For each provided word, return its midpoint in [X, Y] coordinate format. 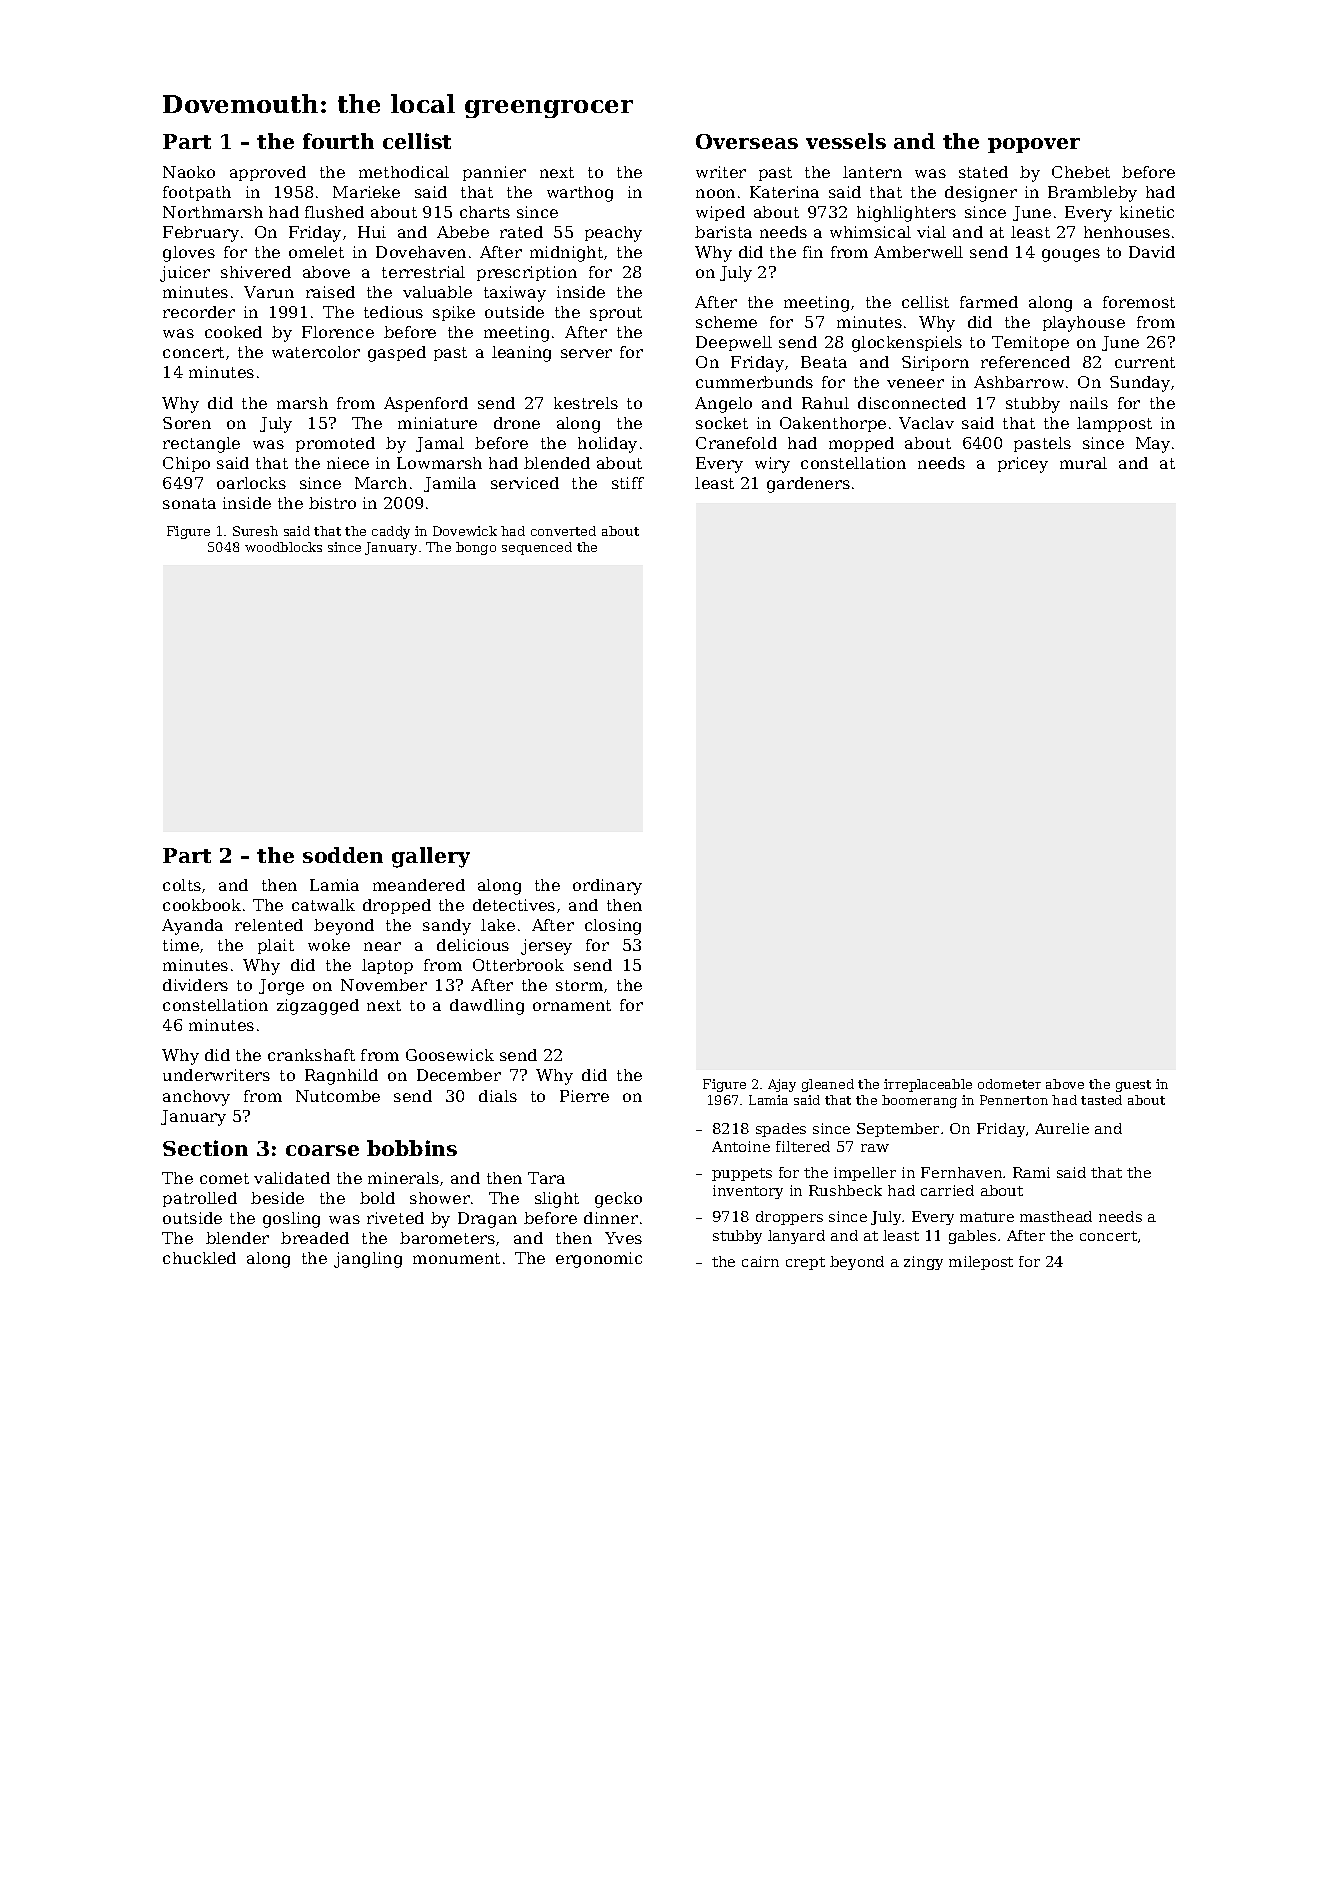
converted [563, 531]
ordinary [607, 887]
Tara [546, 1178]
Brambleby [1092, 194]
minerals [403, 1178]
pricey [1023, 465]
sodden [343, 855]
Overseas [747, 141]
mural [1083, 463]
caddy [391, 532]
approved [268, 173]
